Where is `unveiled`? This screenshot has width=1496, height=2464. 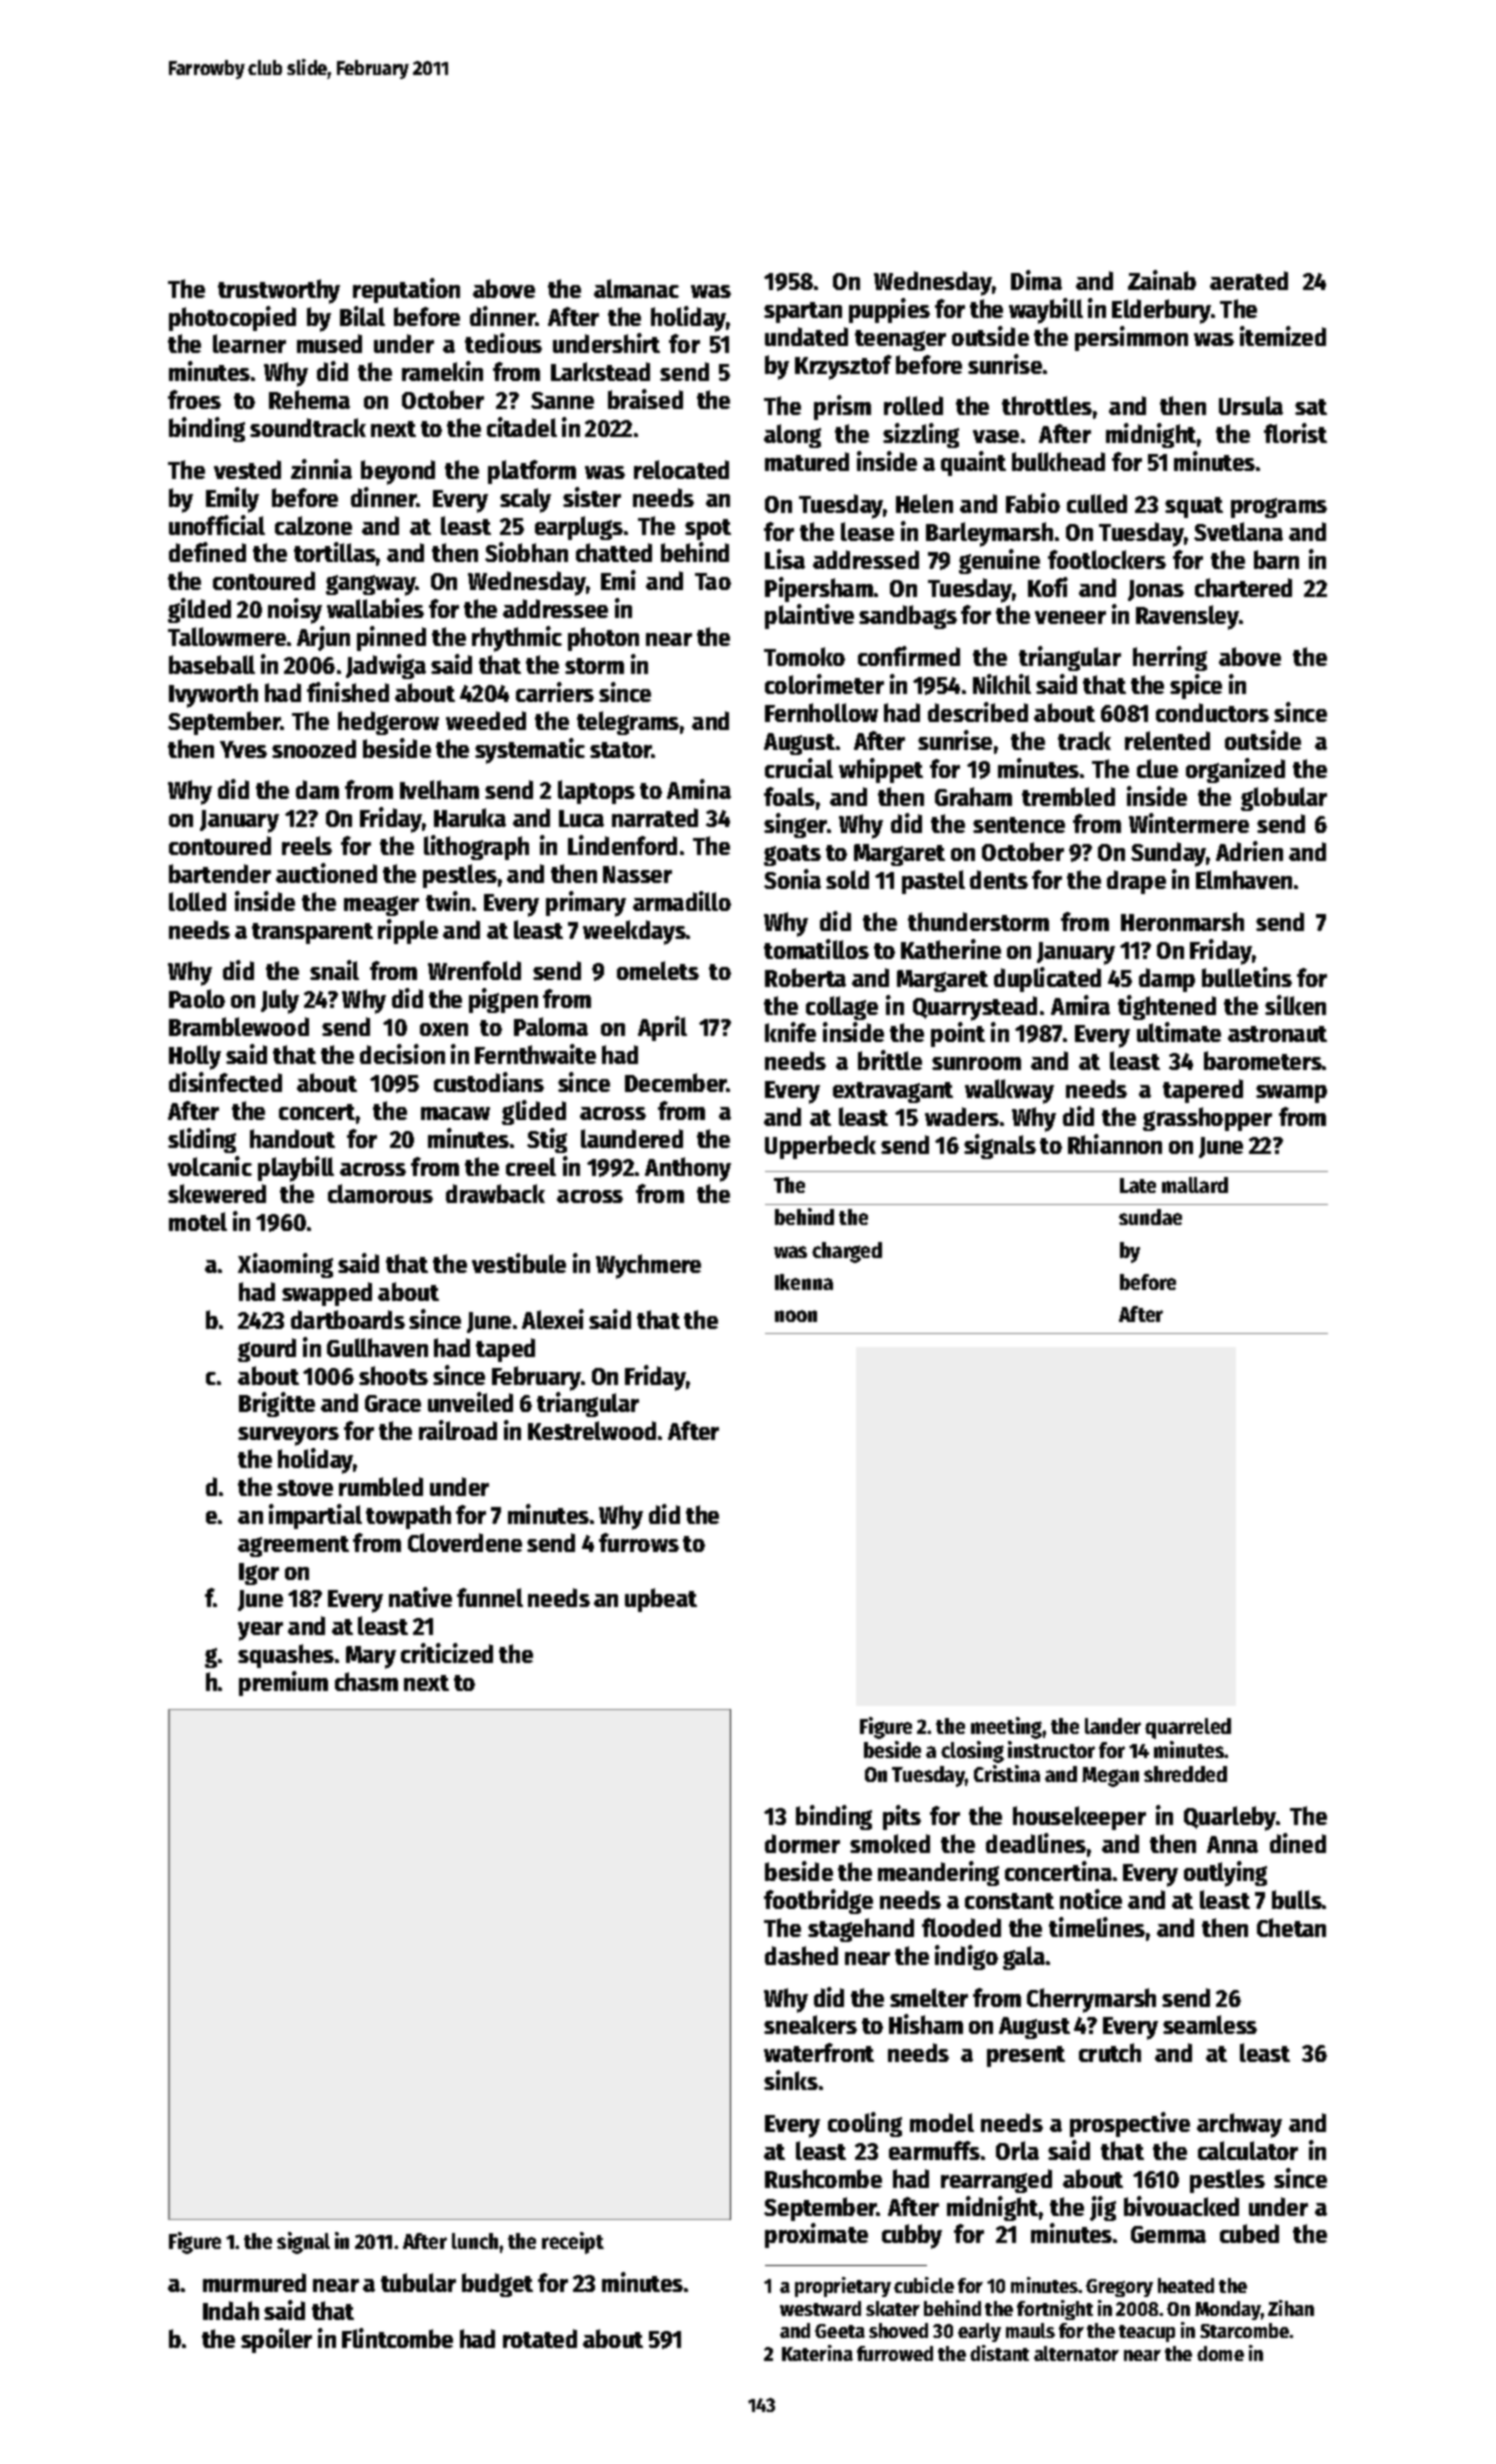
unveiled is located at coordinates (470, 1402).
